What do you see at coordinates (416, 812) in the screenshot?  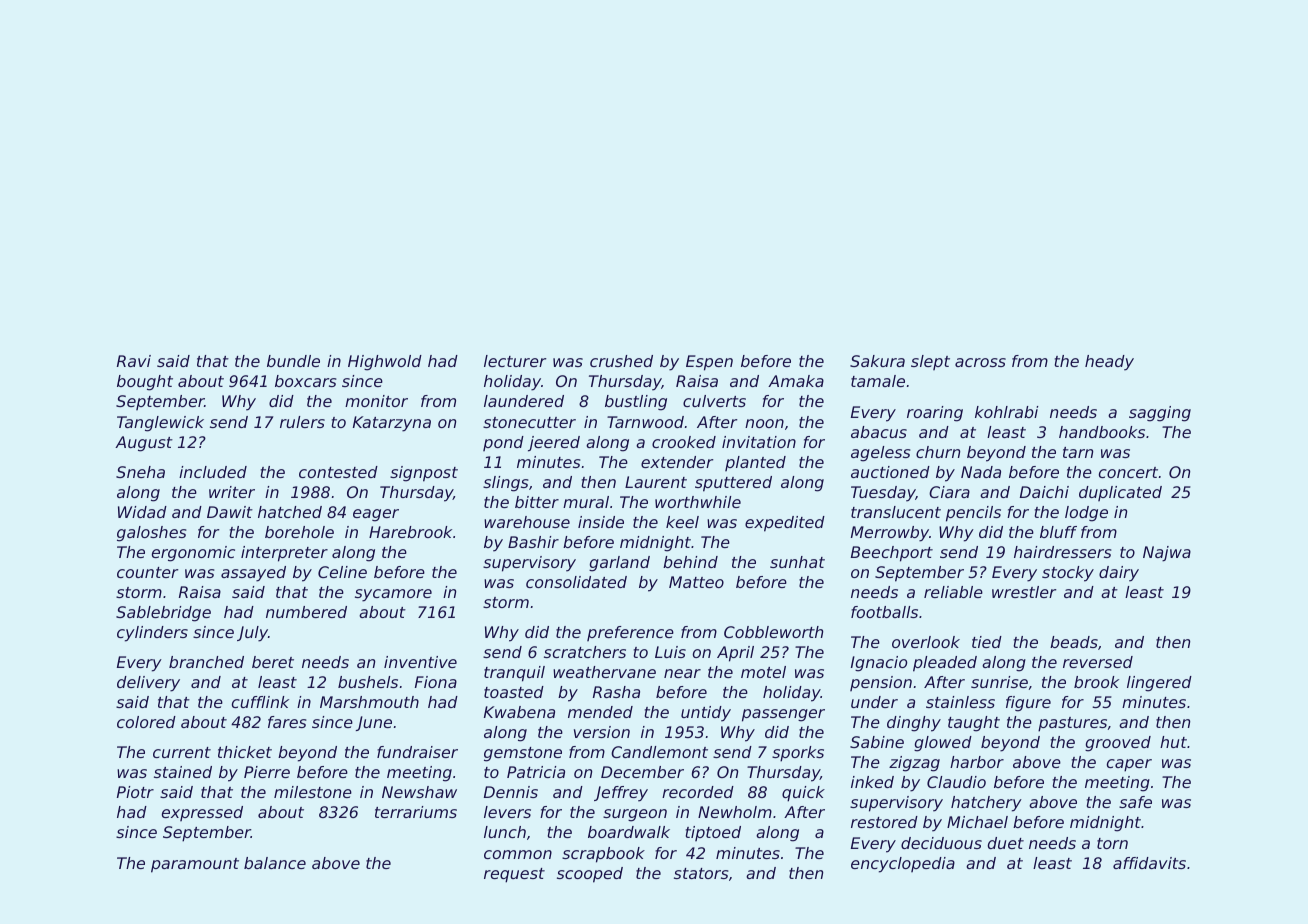 I see `terrariums` at bounding box center [416, 812].
